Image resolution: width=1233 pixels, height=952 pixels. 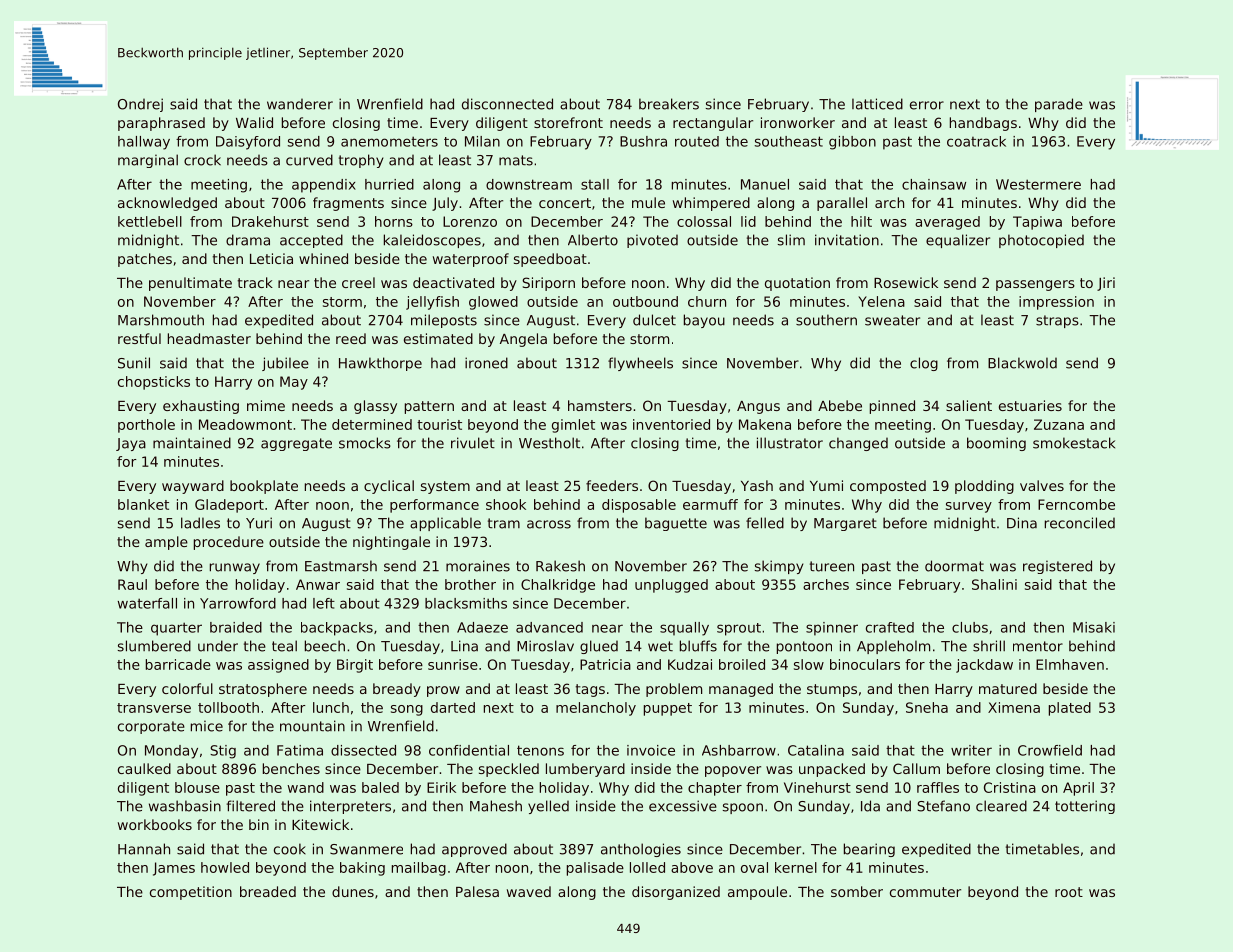 I want to click on error, so click(x=927, y=105).
